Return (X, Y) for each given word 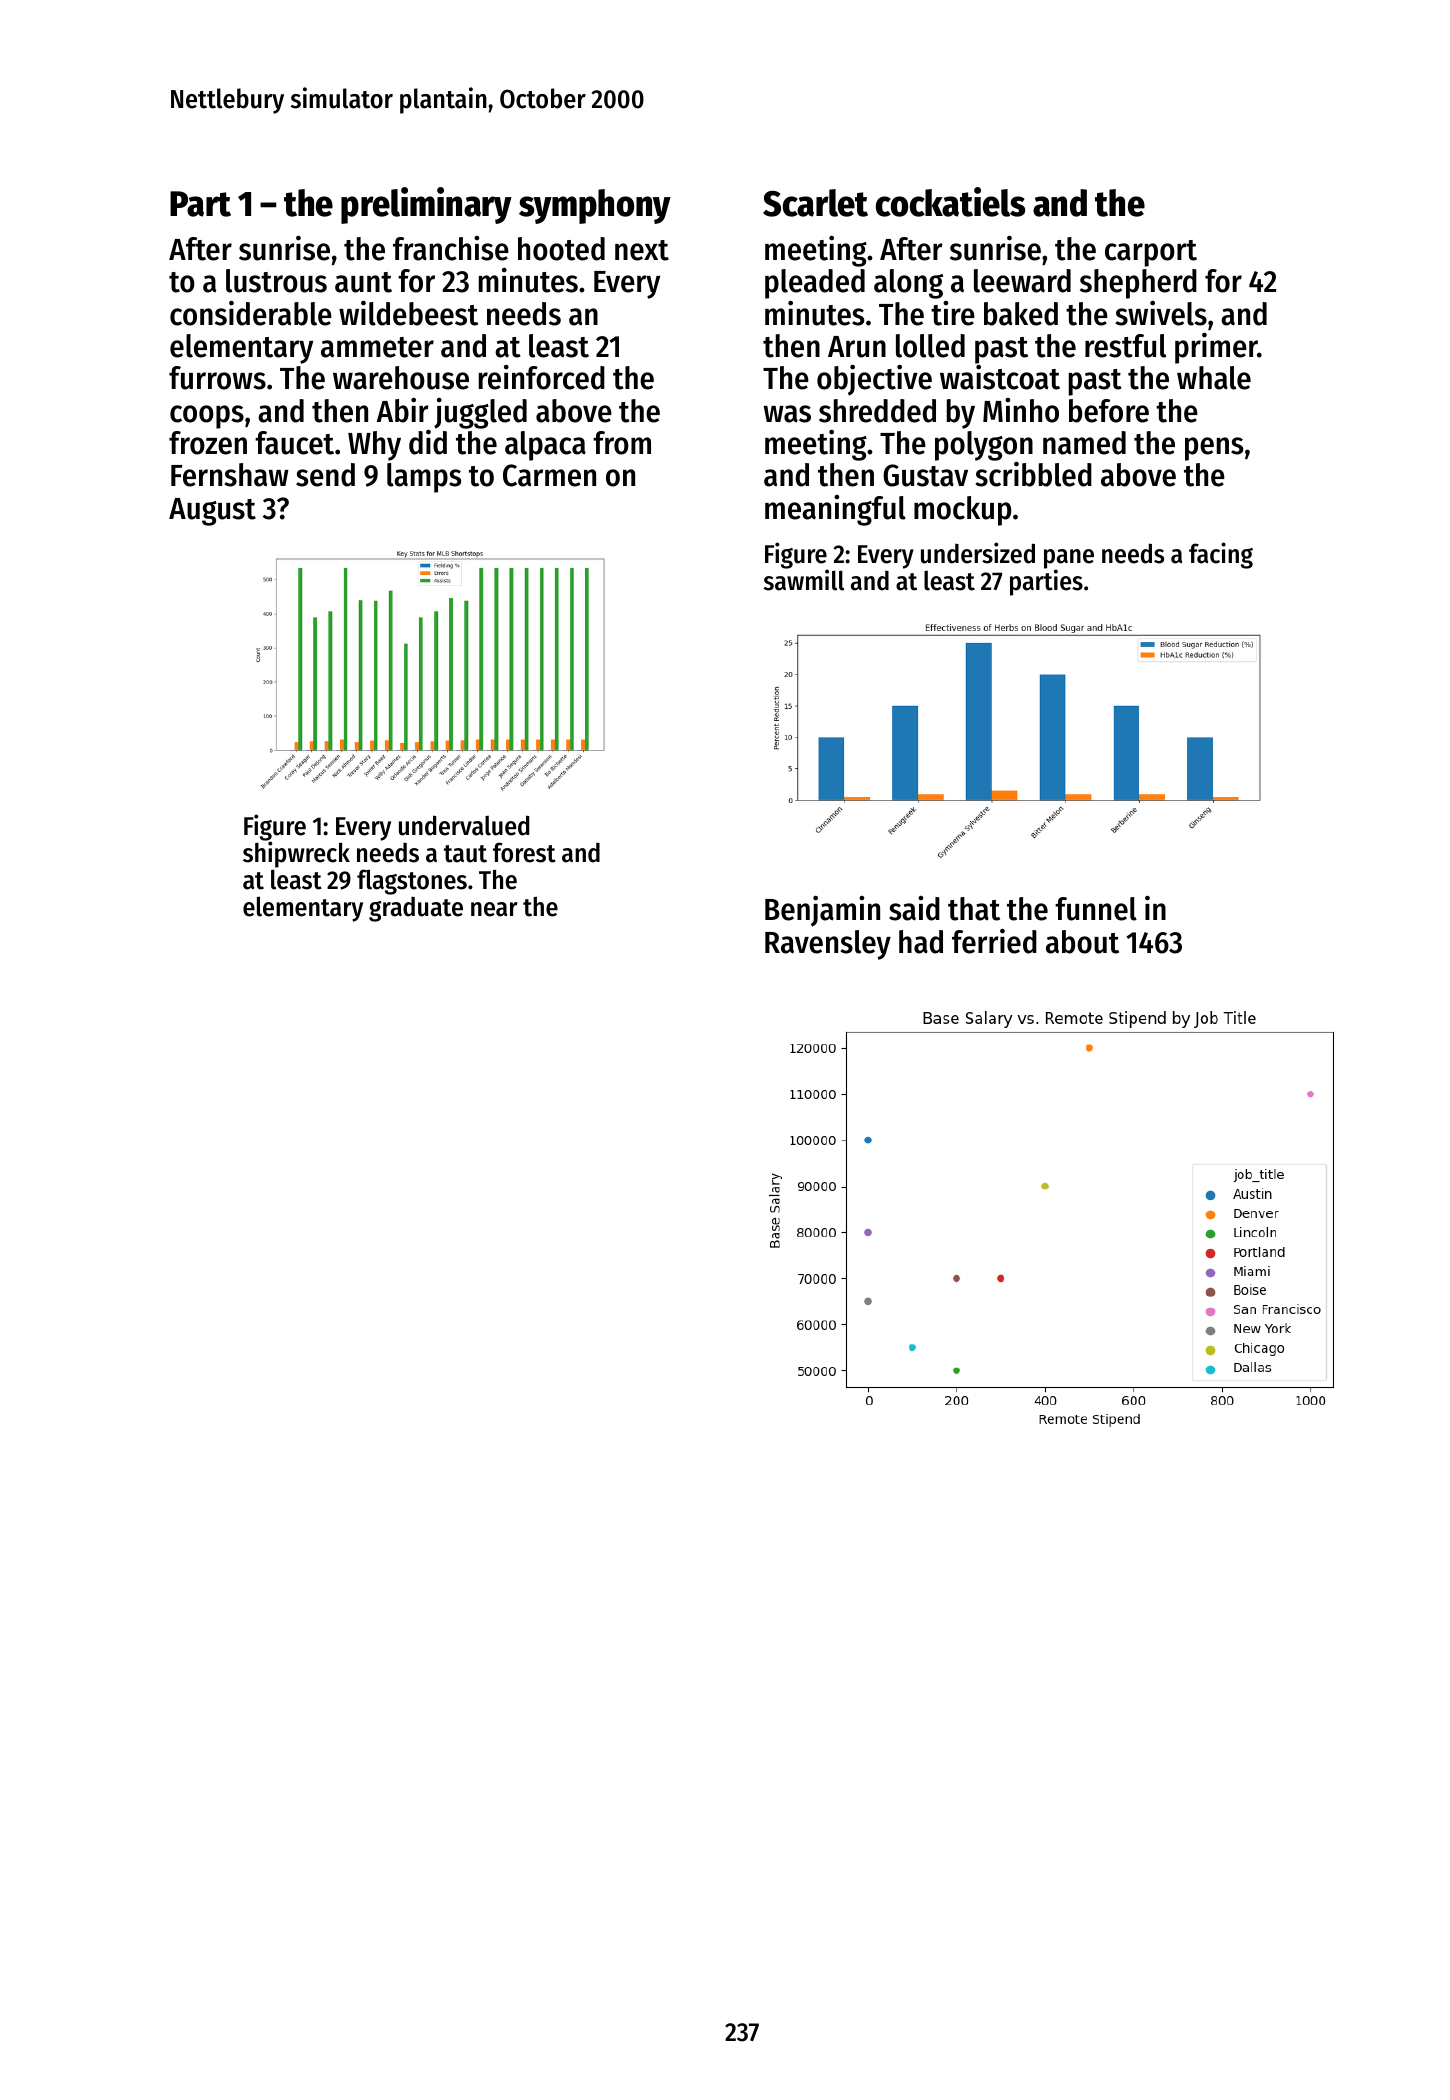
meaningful (835, 510)
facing (1221, 555)
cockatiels (950, 202)
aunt (363, 282)
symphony (595, 206)
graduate (416, 909)
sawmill (804, 580)
